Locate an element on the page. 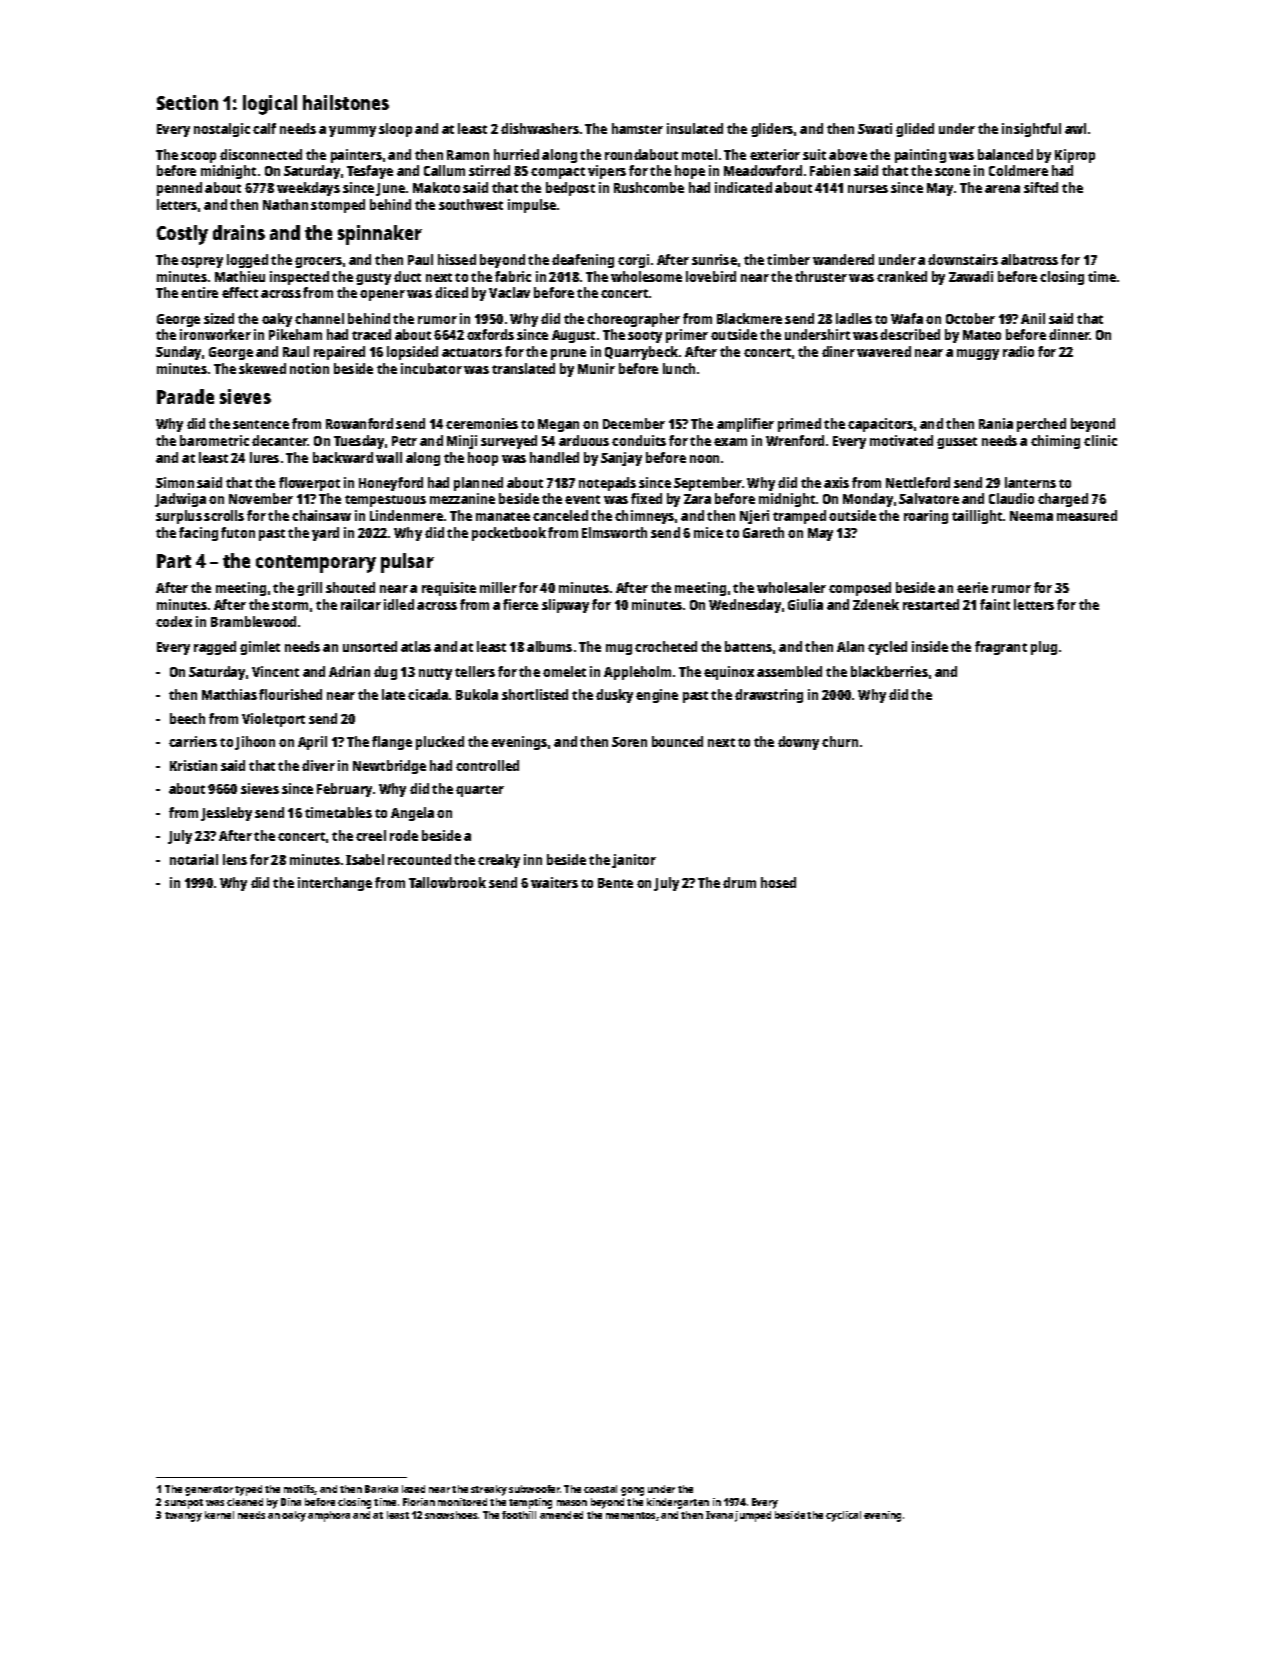  hailstones is located at coordinates (346, 102).
